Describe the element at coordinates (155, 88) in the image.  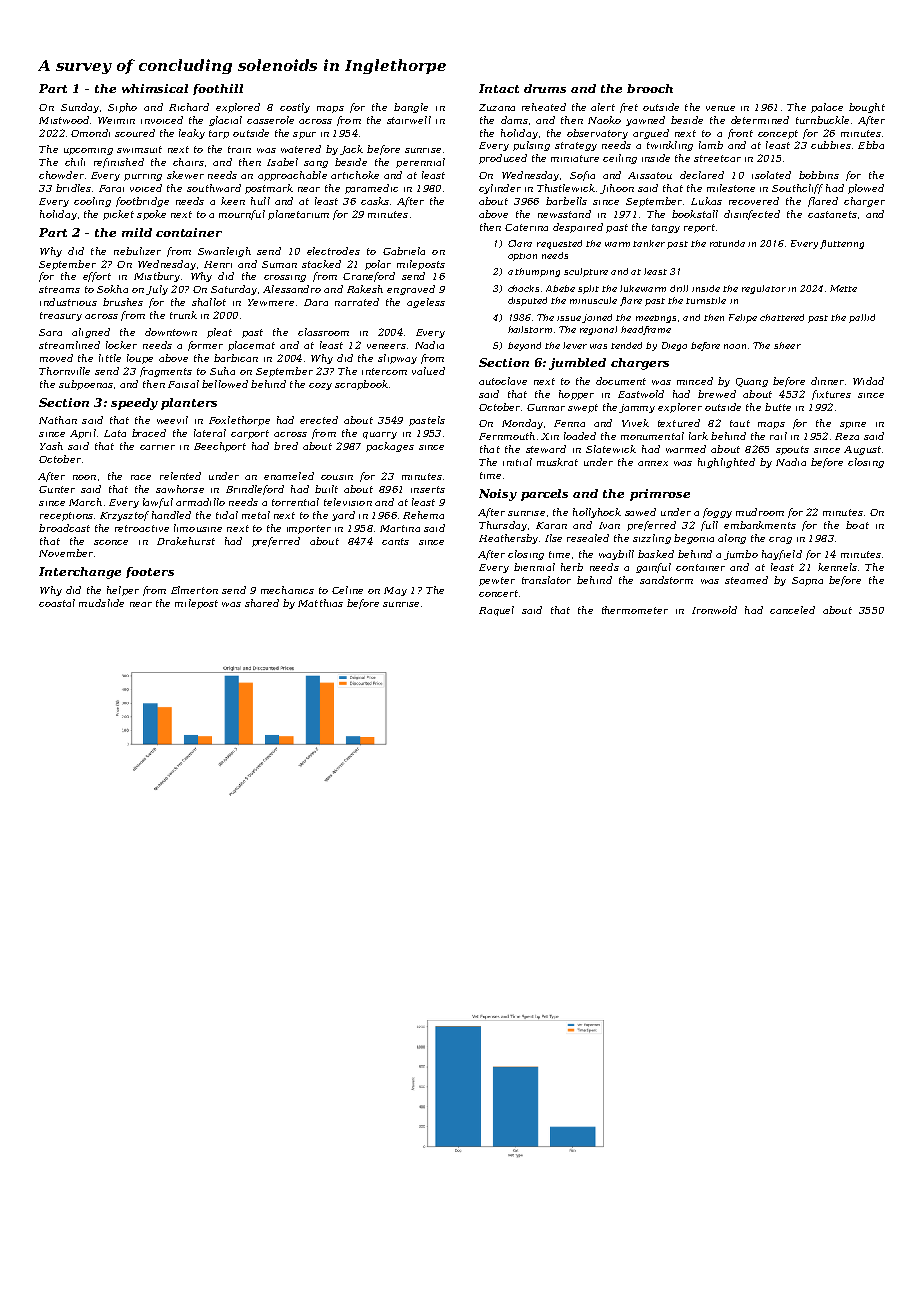
I see `whimsical` at that location.
